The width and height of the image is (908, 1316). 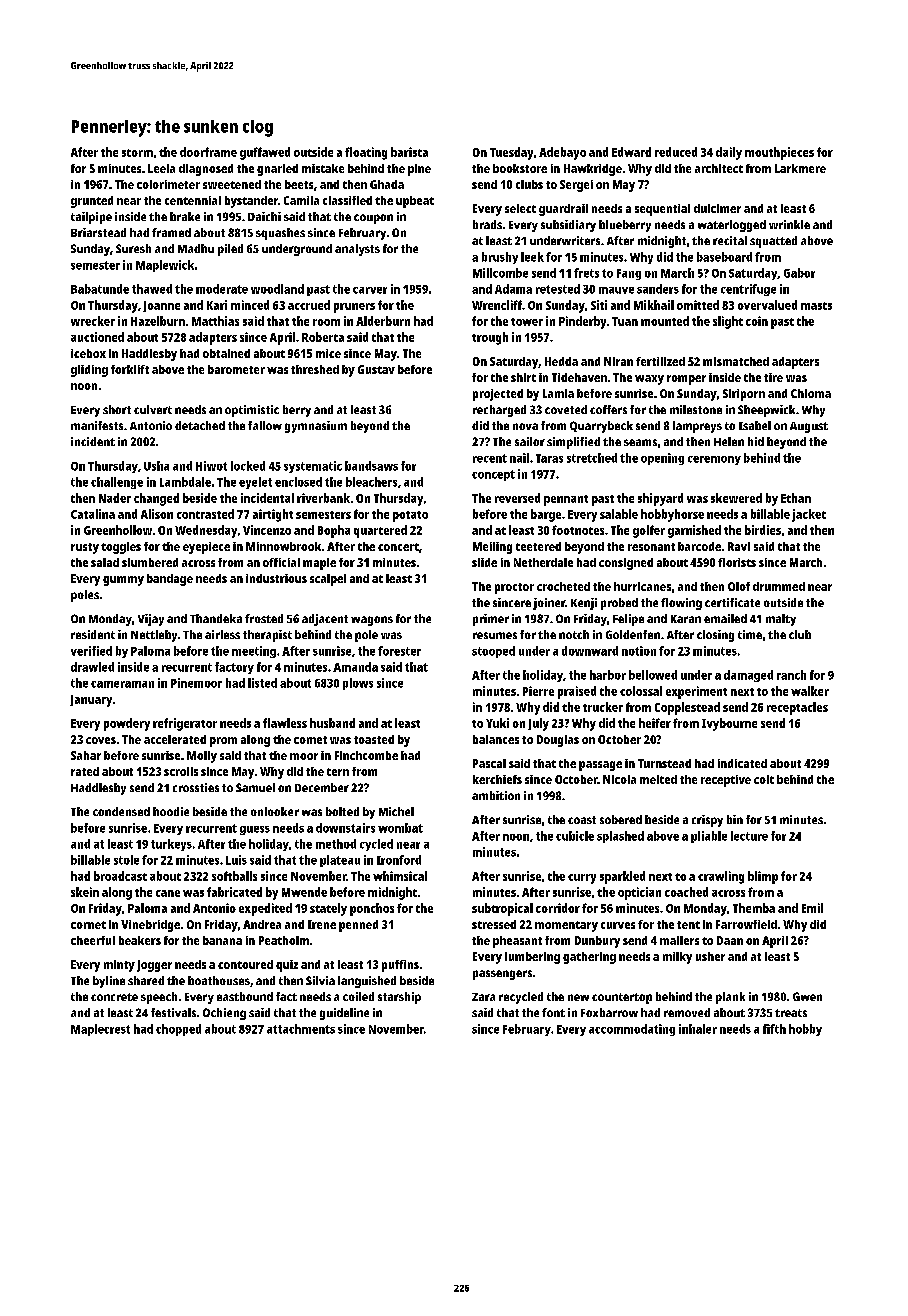 I want to click on concrete, so click(x=114, y=997).
